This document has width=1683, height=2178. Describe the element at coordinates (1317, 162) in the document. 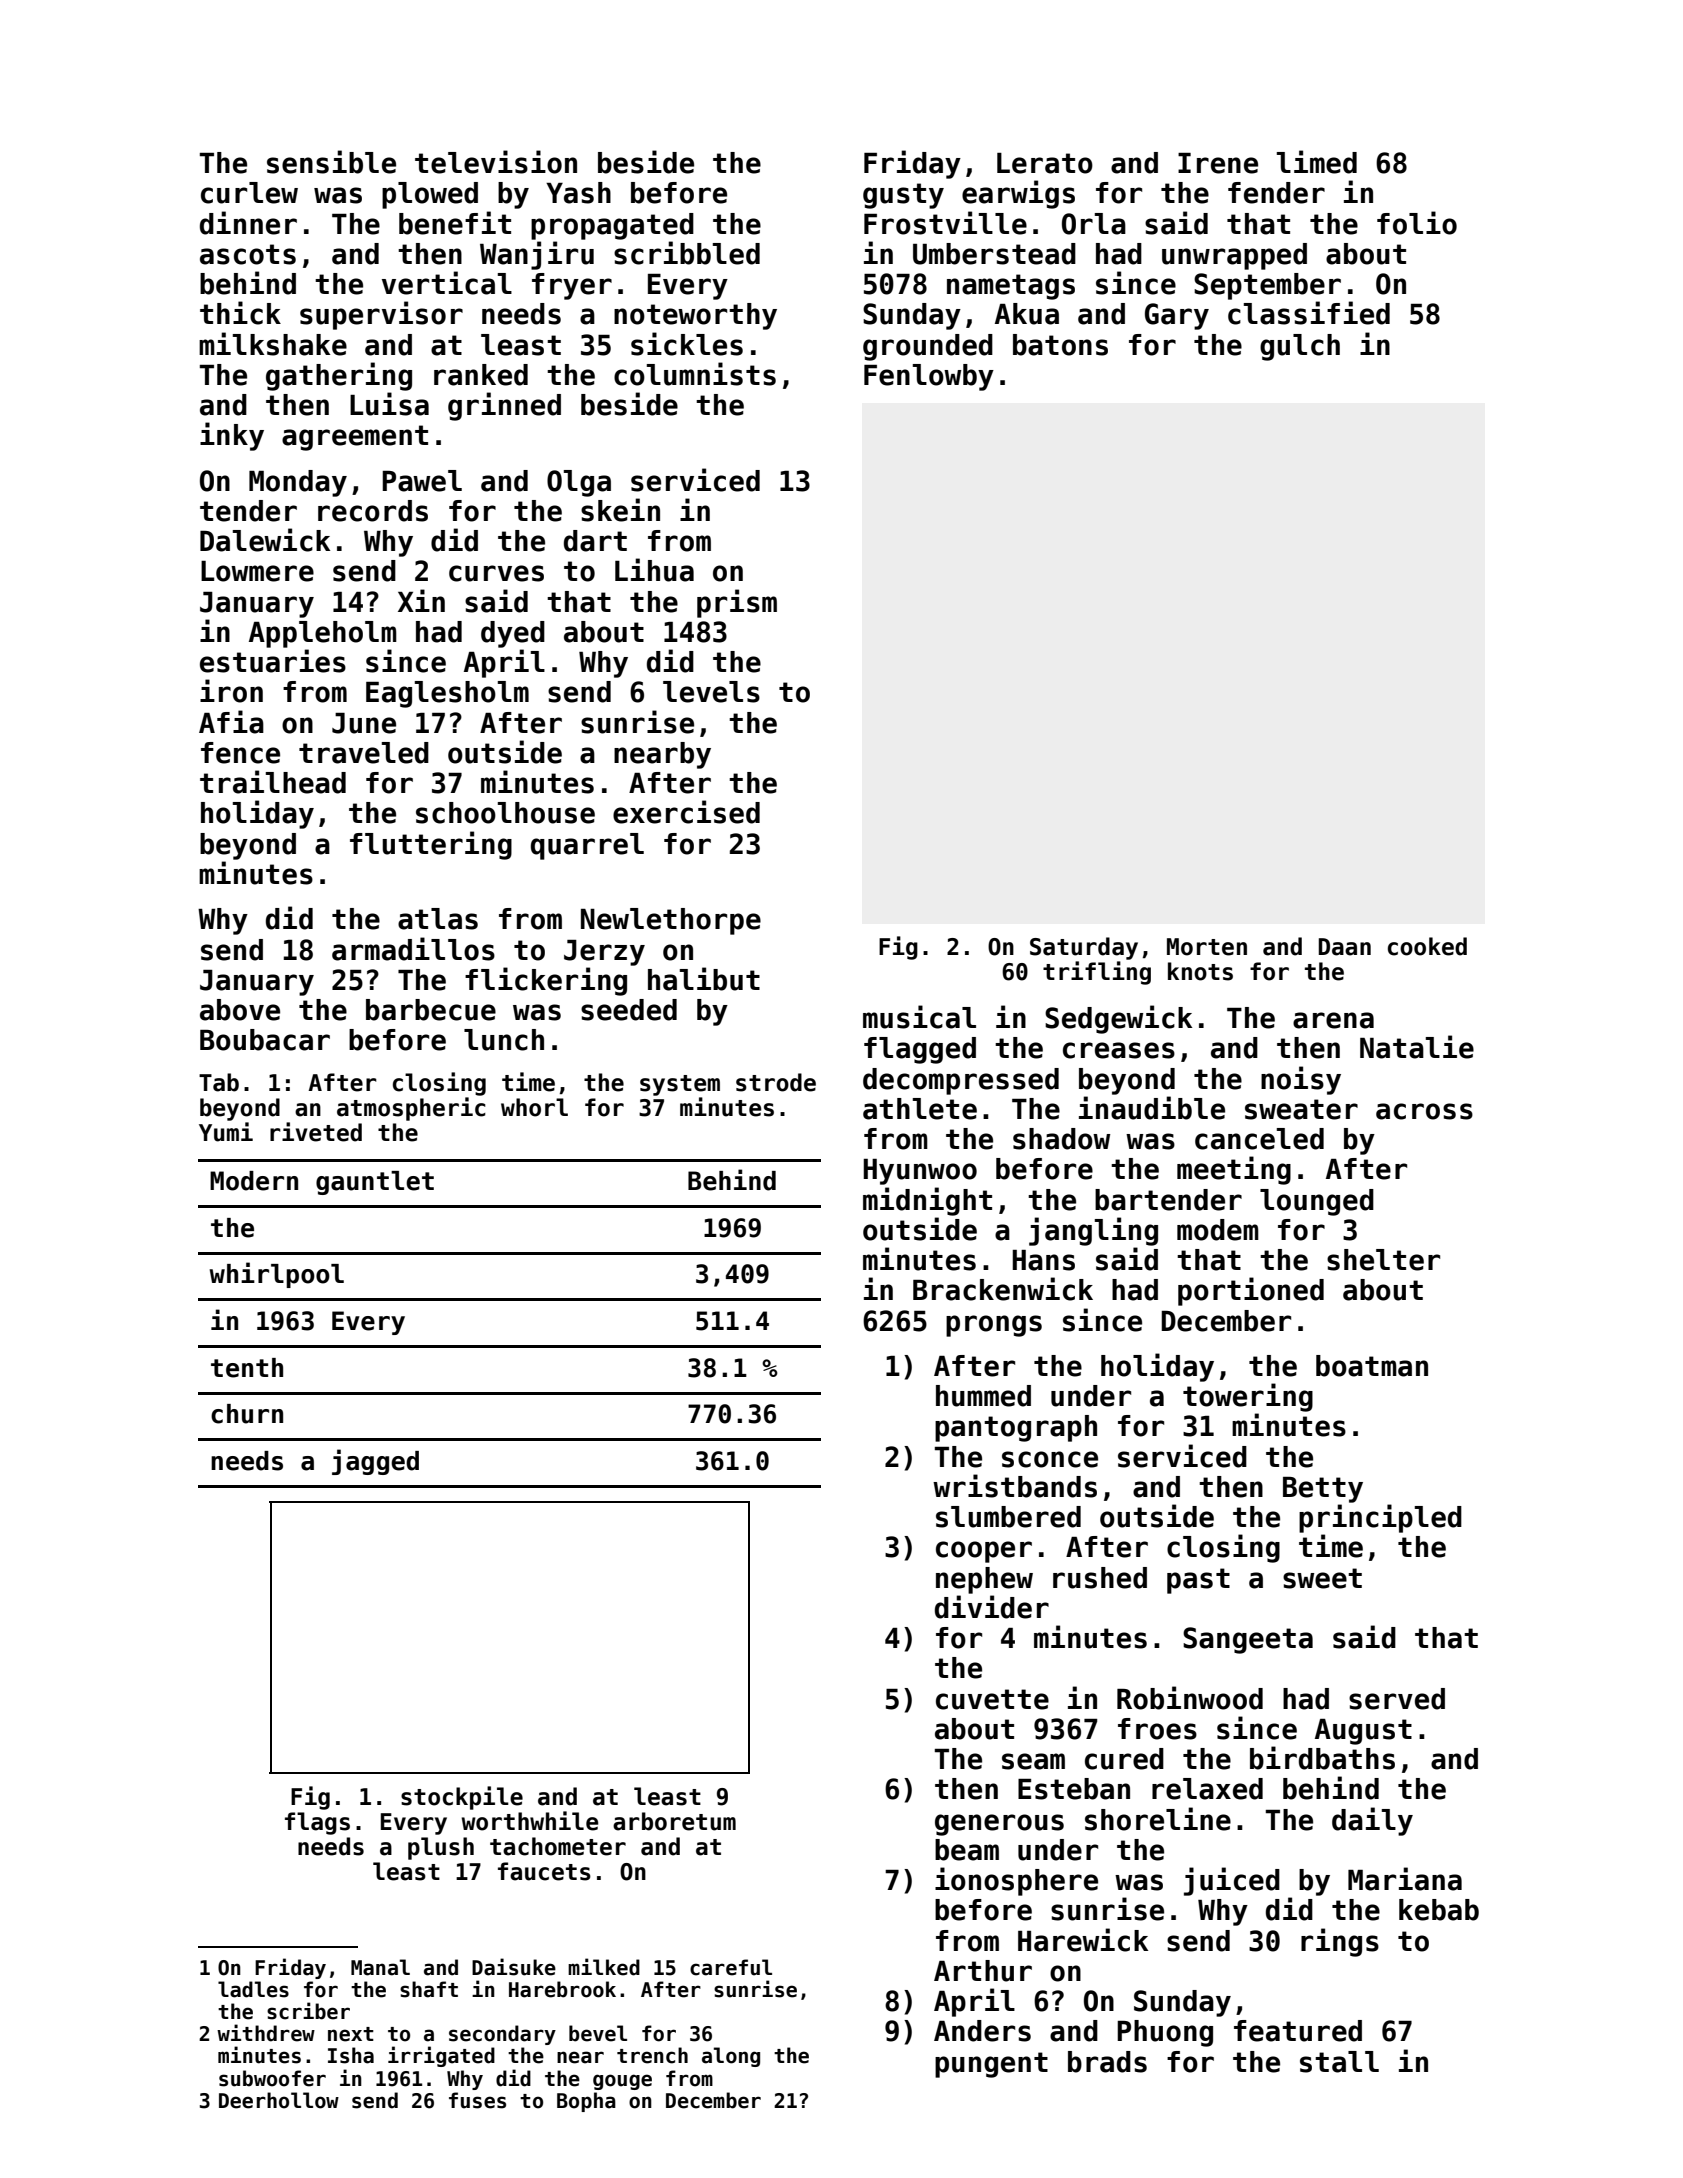

I see `limed` at that location.
